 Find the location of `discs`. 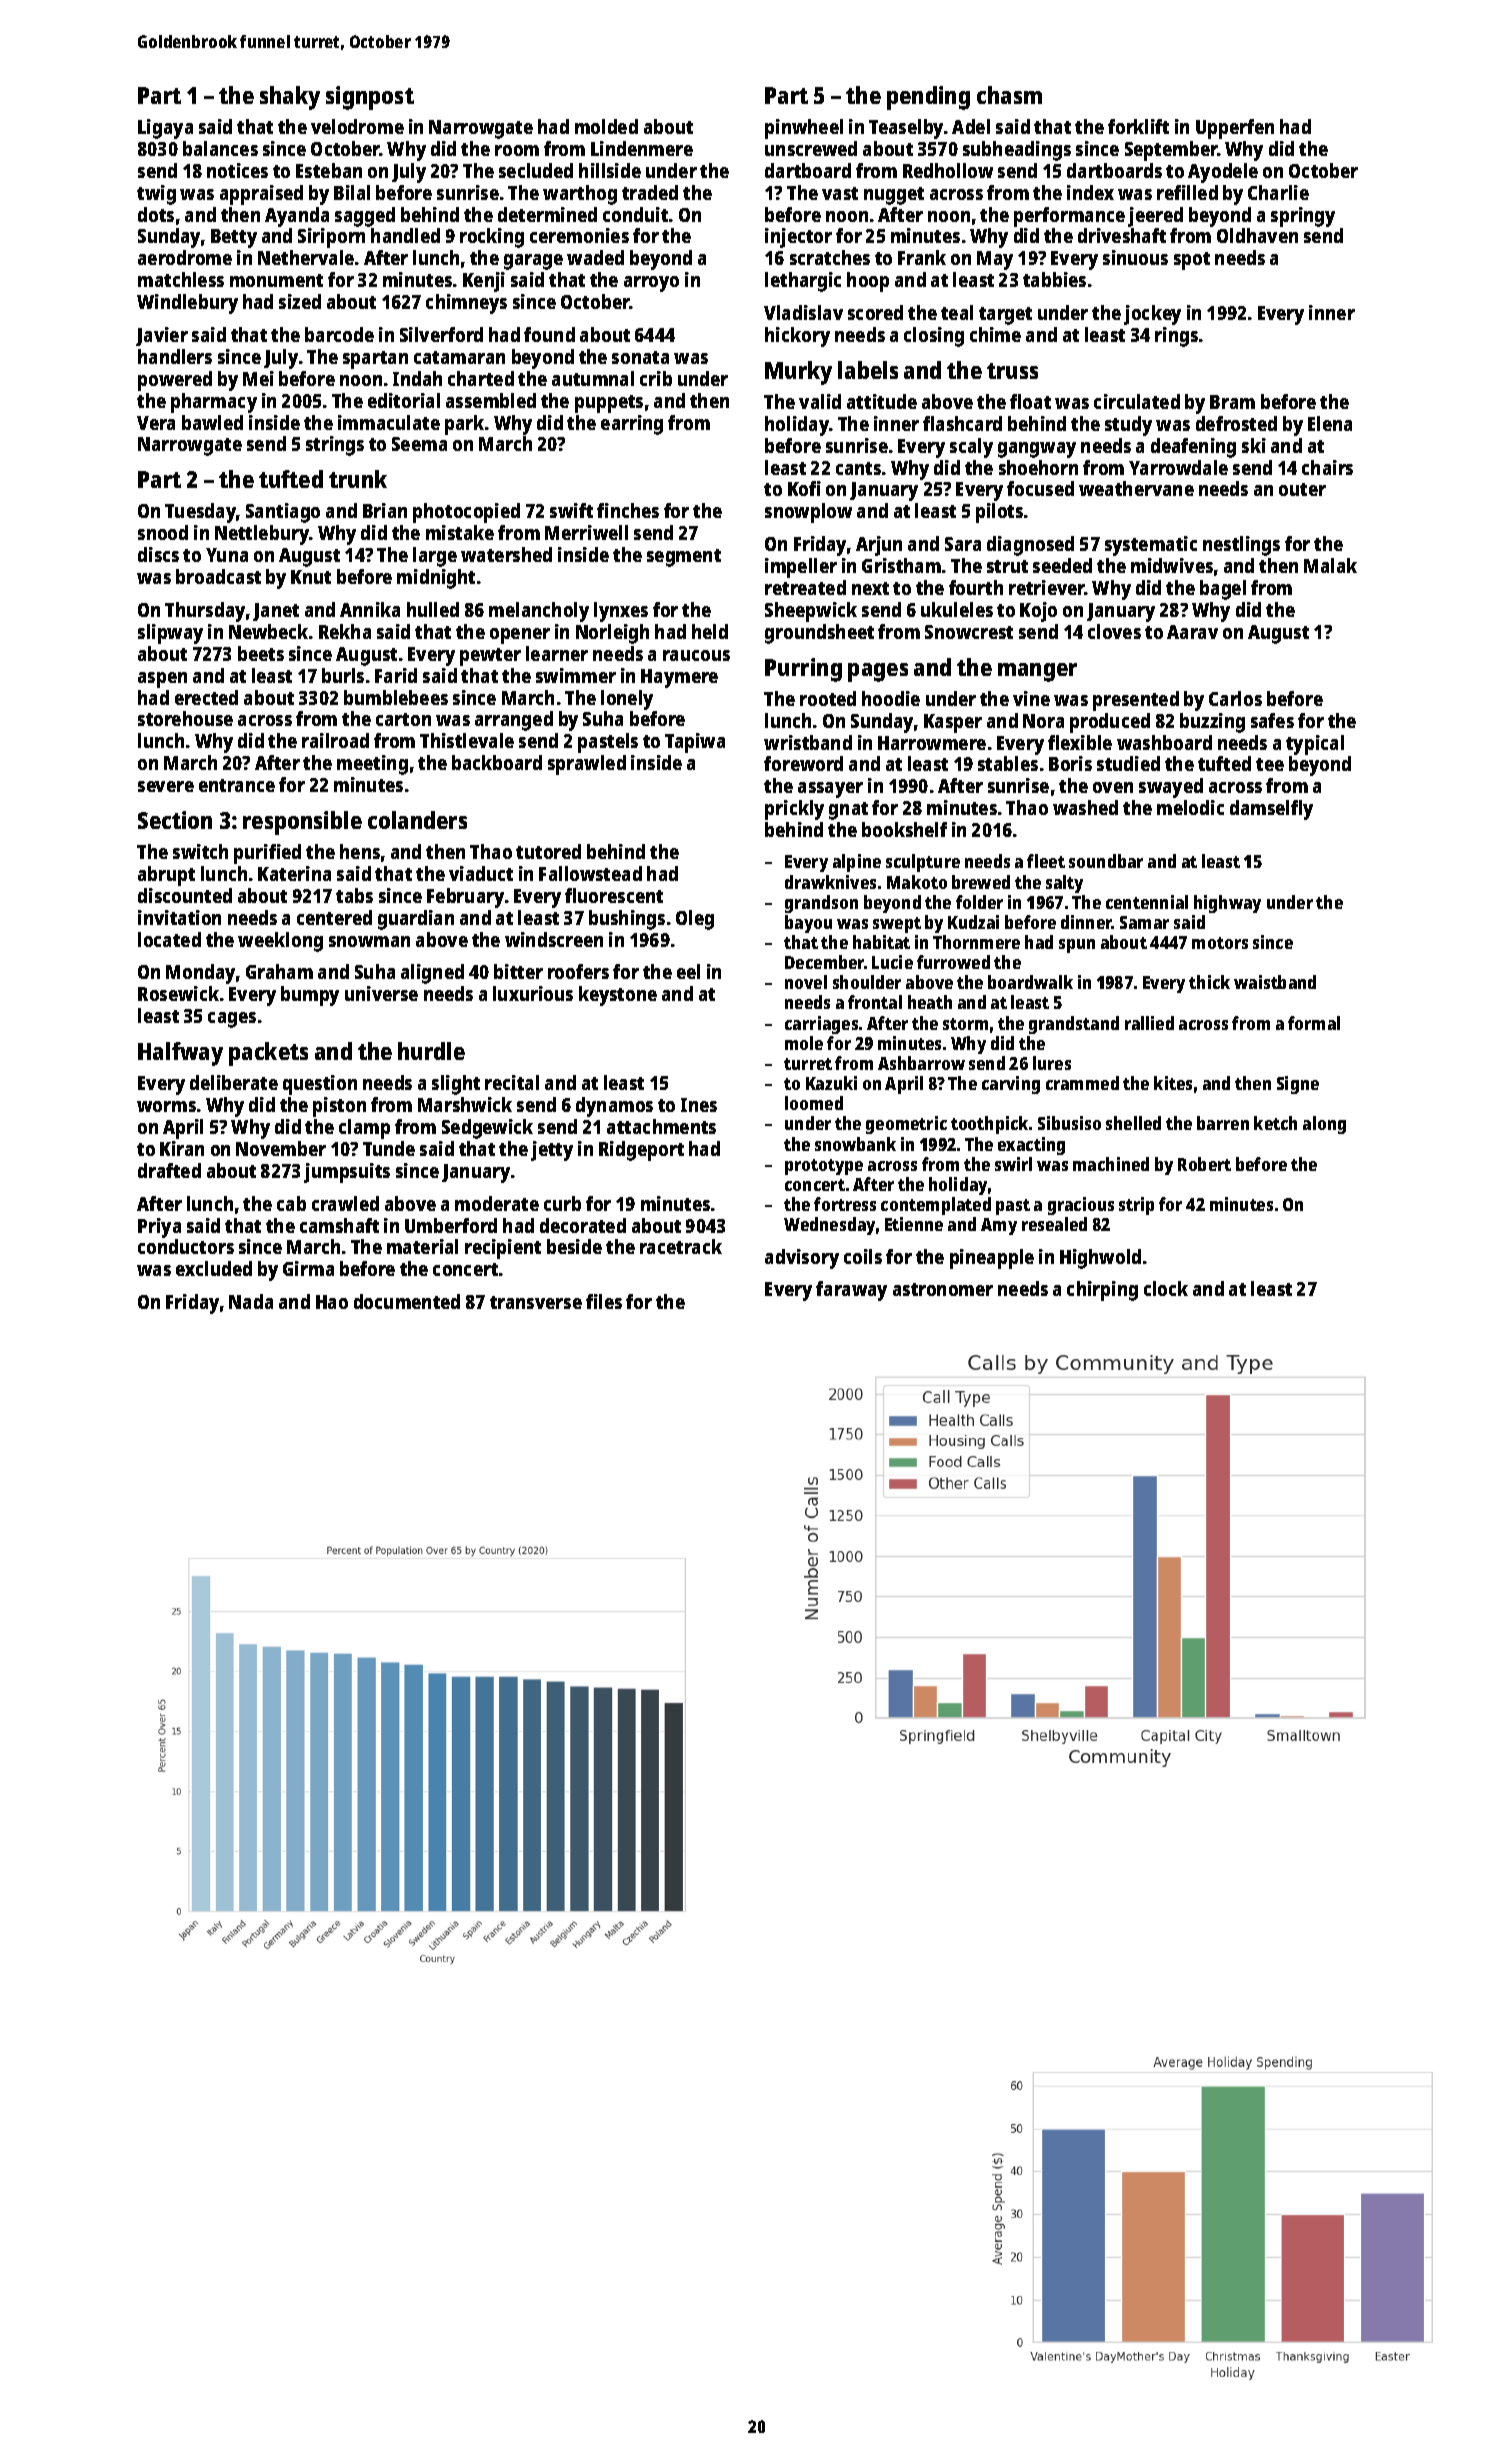

discs is located at coordinates (158, 554).
